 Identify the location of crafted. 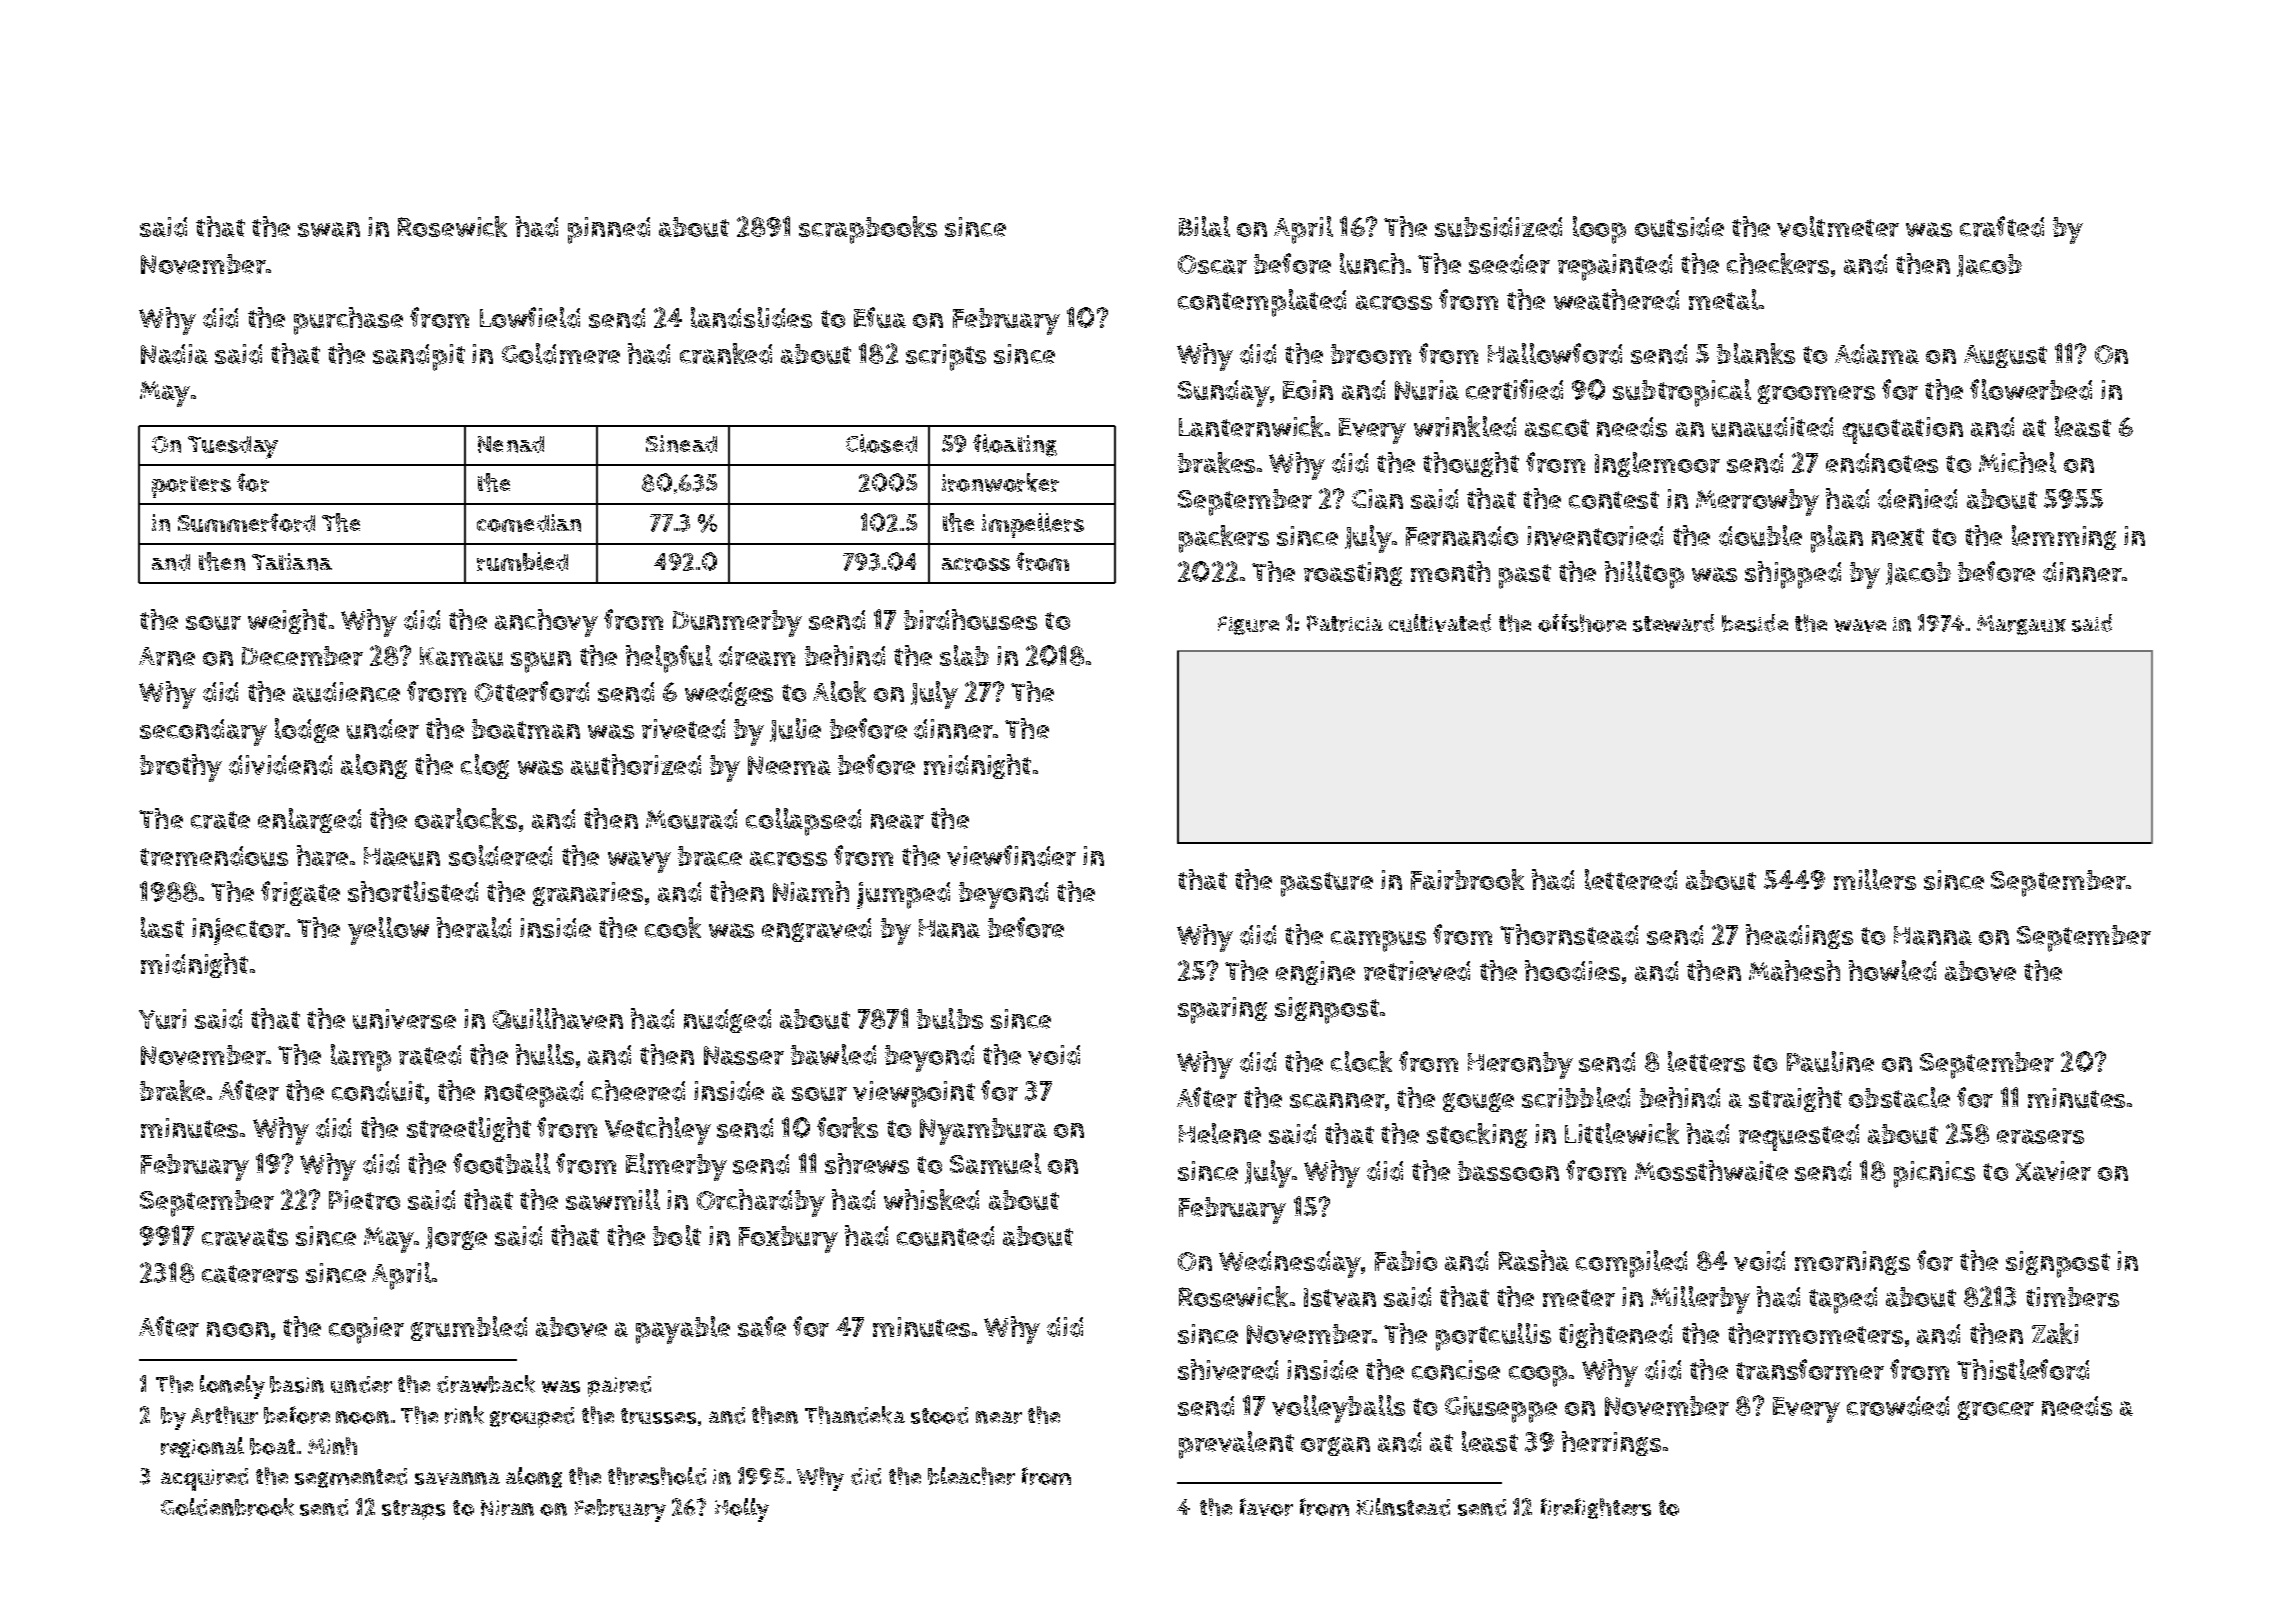
(2002, 226).
